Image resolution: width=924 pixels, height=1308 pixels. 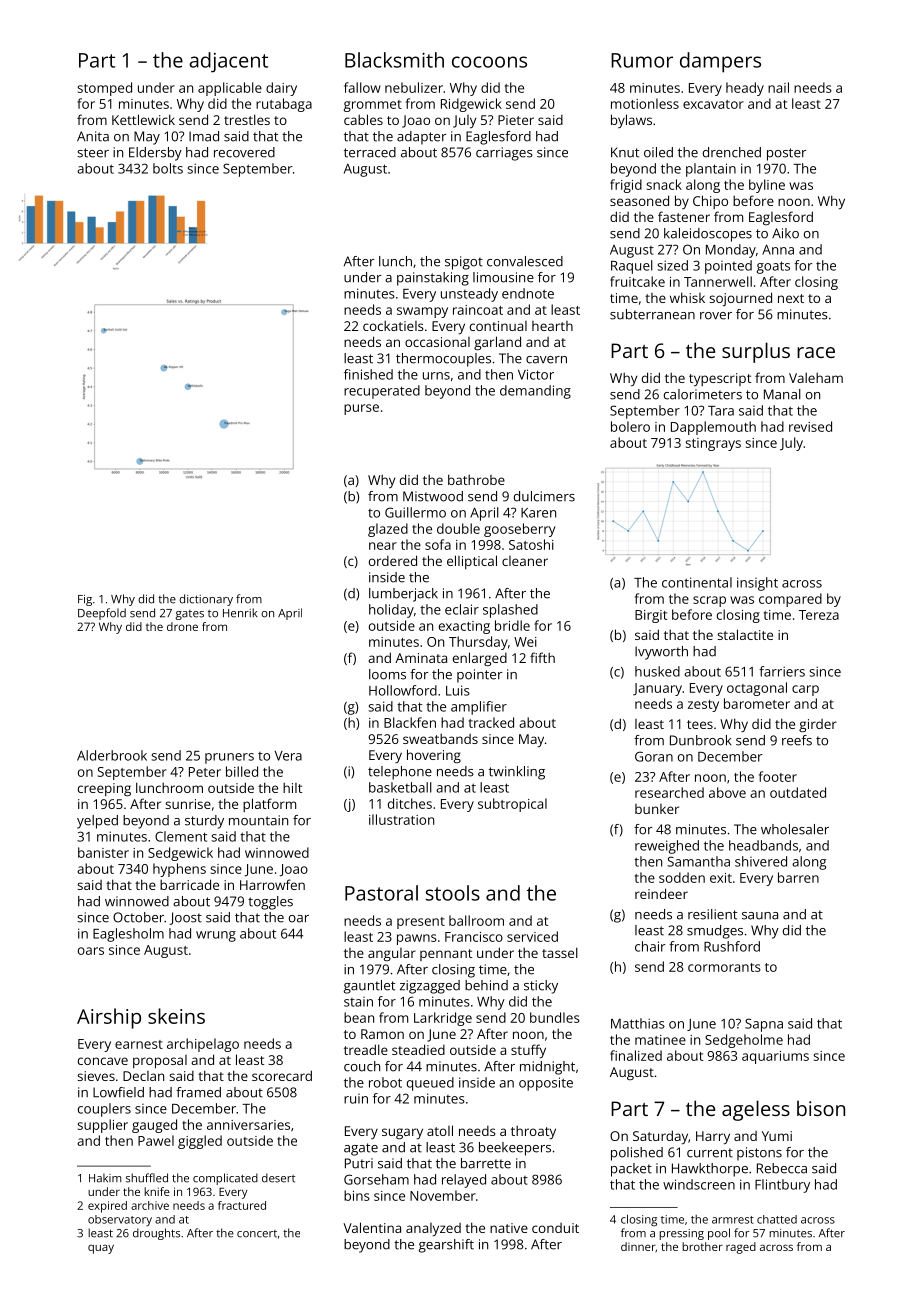 I want to click on revised, so click(x=810, y=426).
